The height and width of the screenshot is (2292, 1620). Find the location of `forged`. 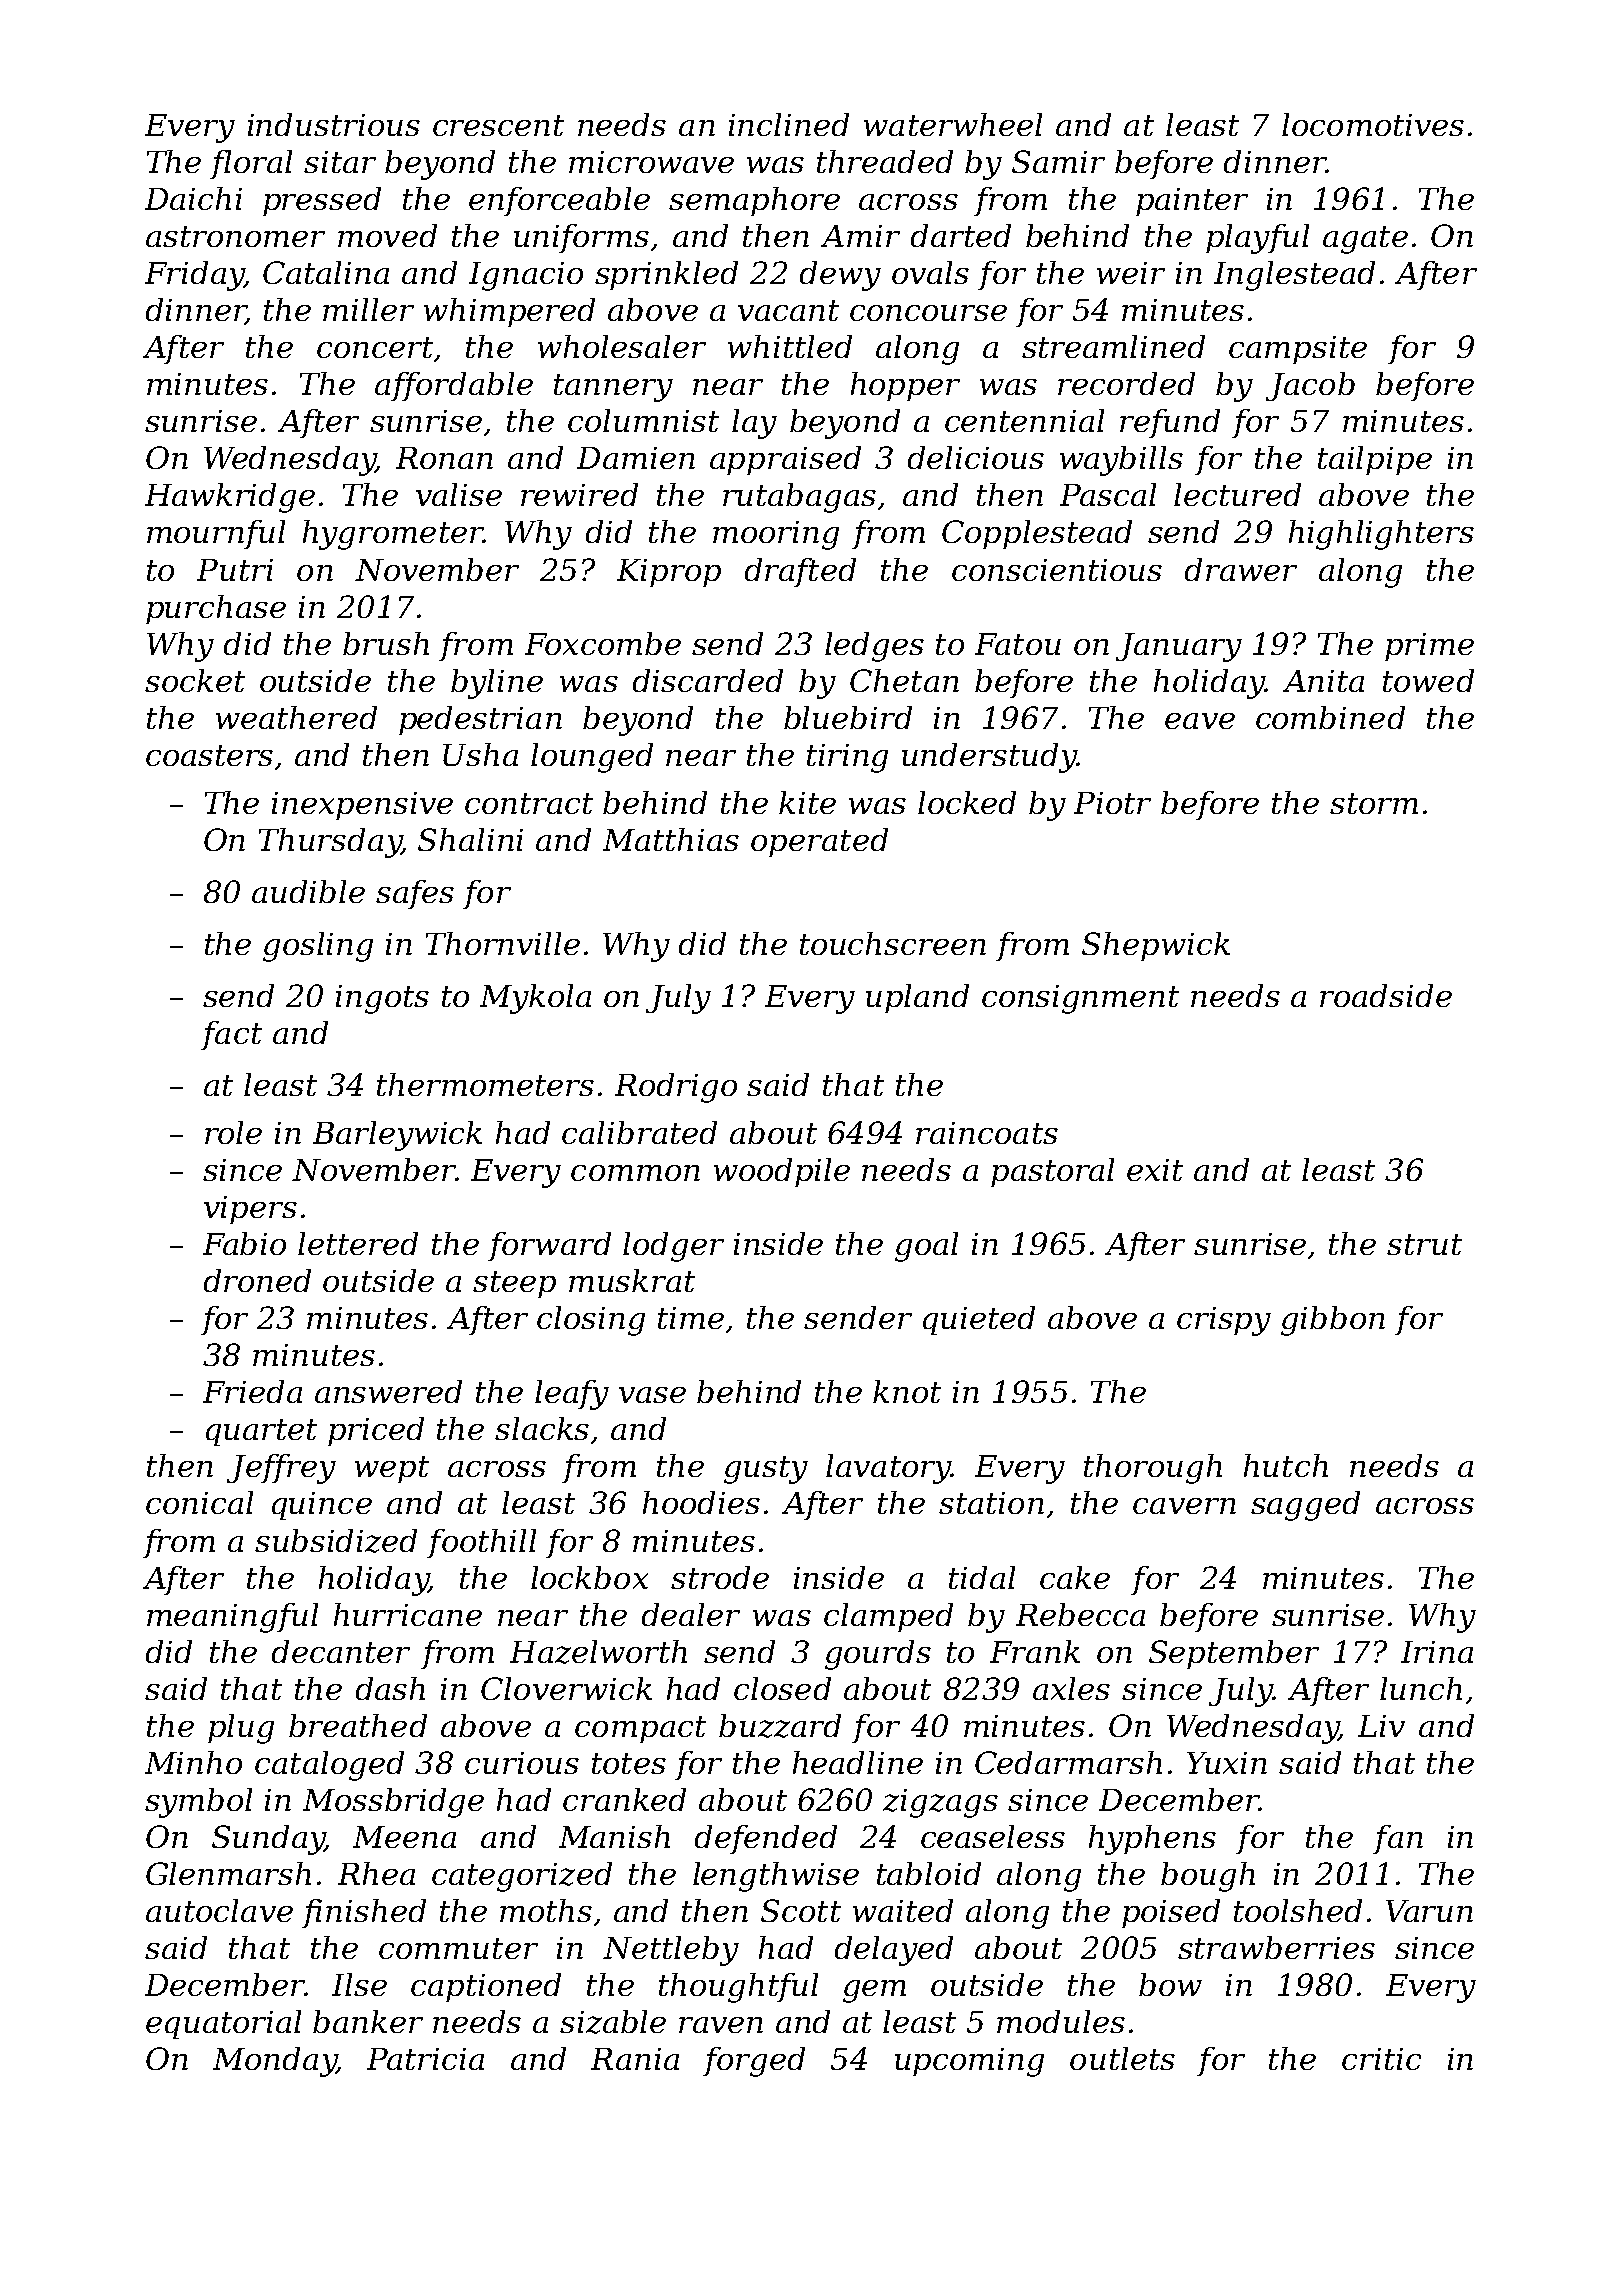

forged is located at coordinates (754, 2062).
